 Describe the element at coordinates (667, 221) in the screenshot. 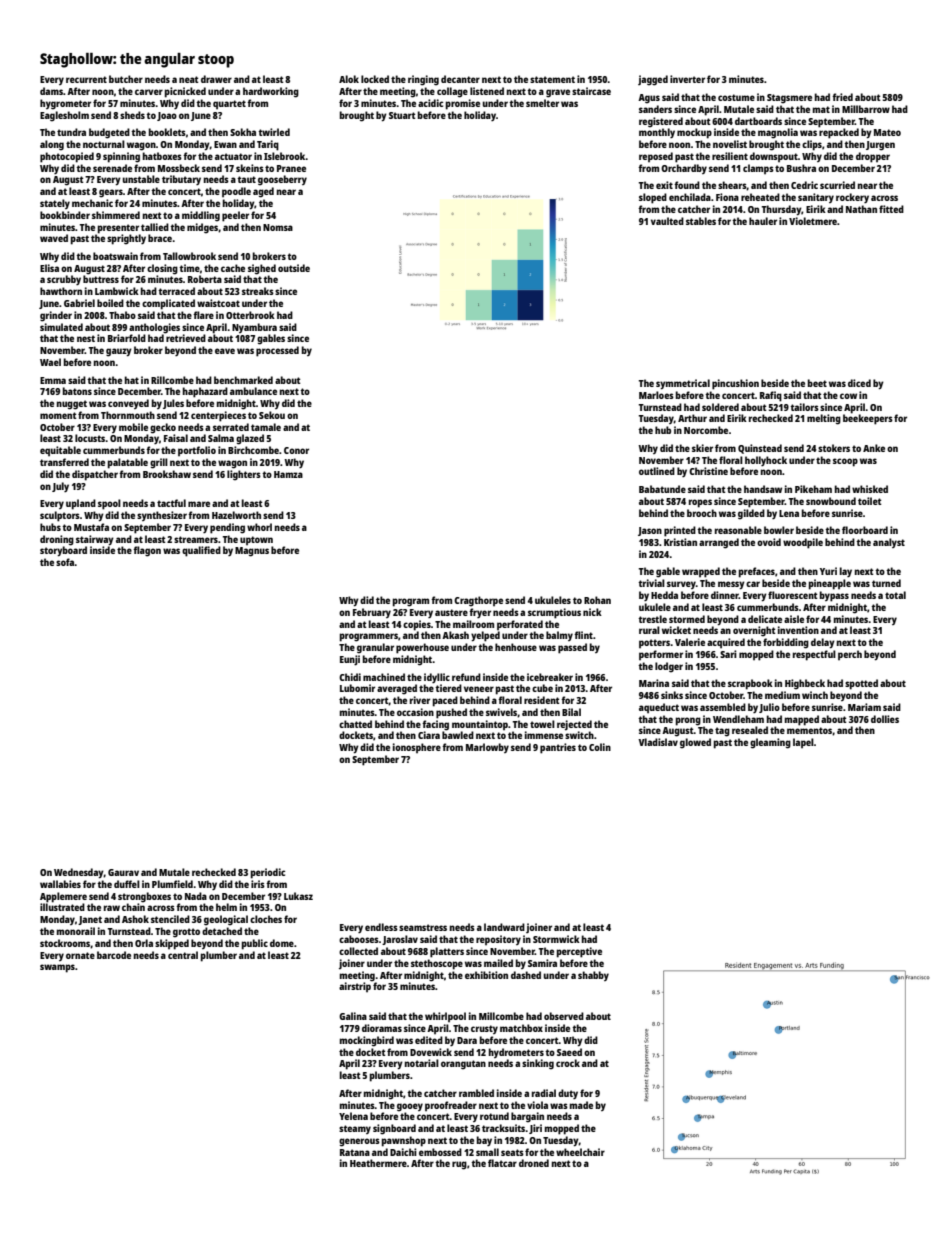

I see `vaulted` at that location.
